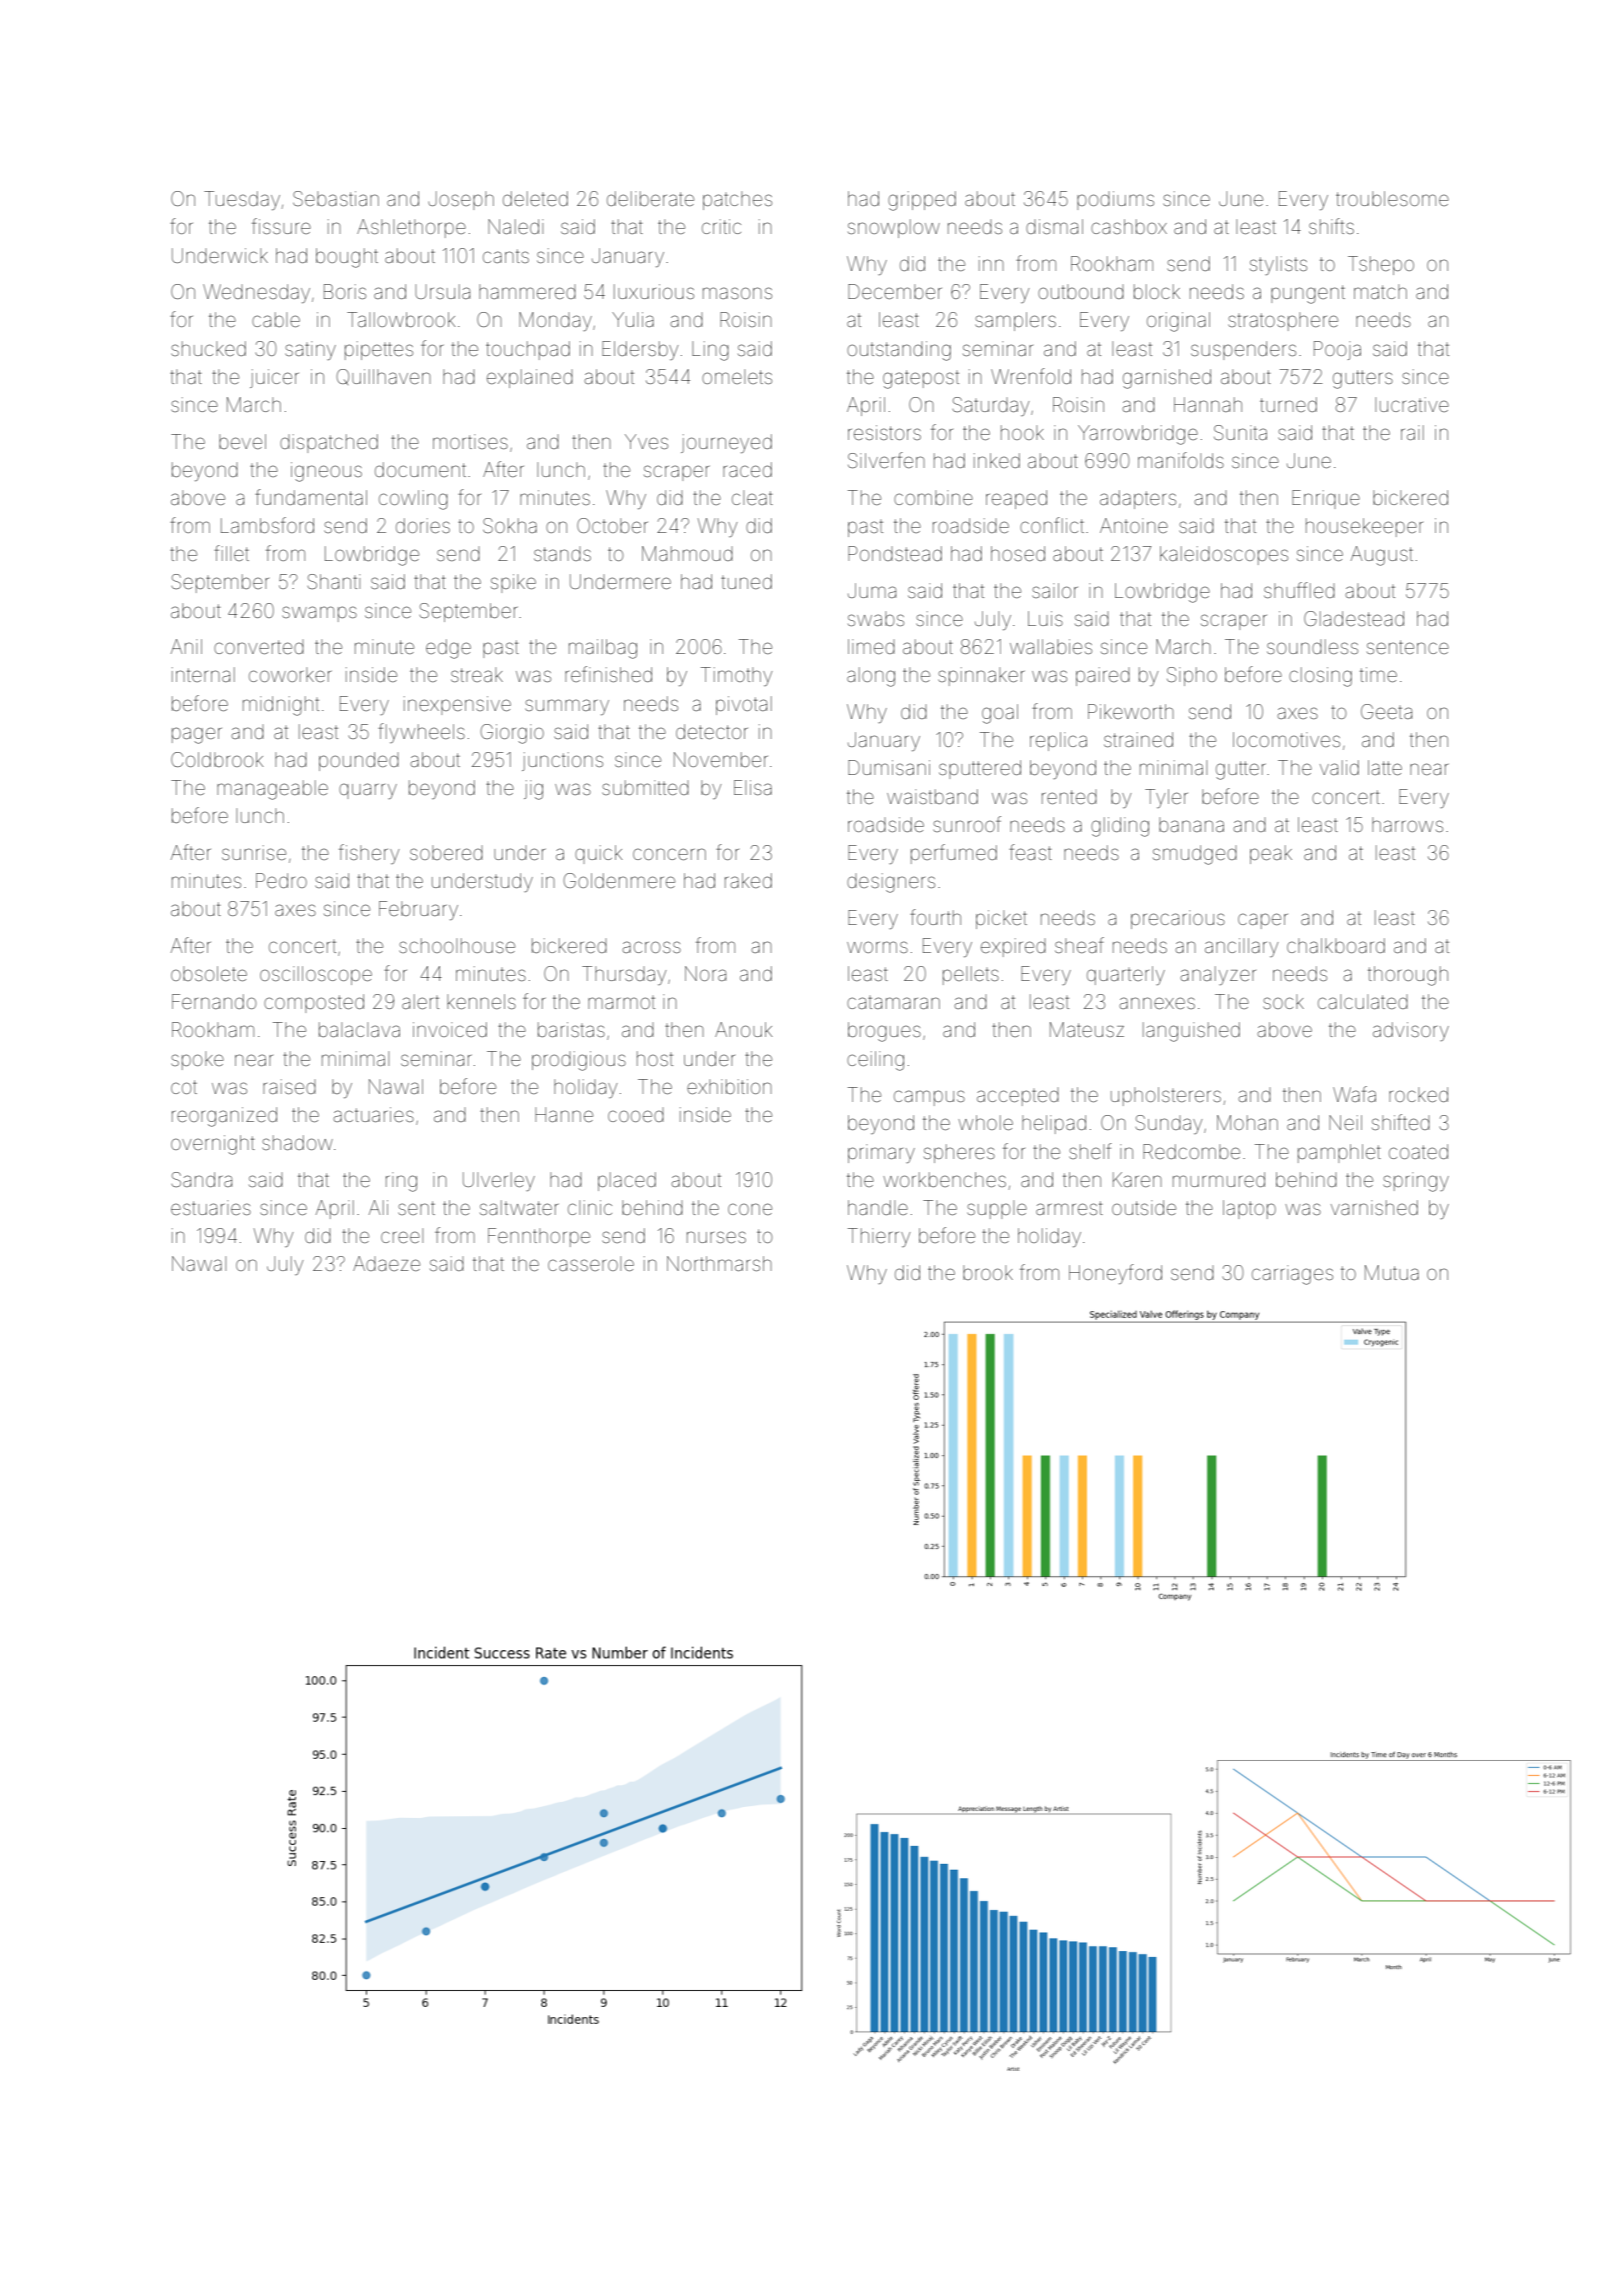 This screenshot has height=2292, width=1620. What do you see at coordinates (884, 1032) in the screenshot?
I see `brogues` at bounding box center [884, 1032].
